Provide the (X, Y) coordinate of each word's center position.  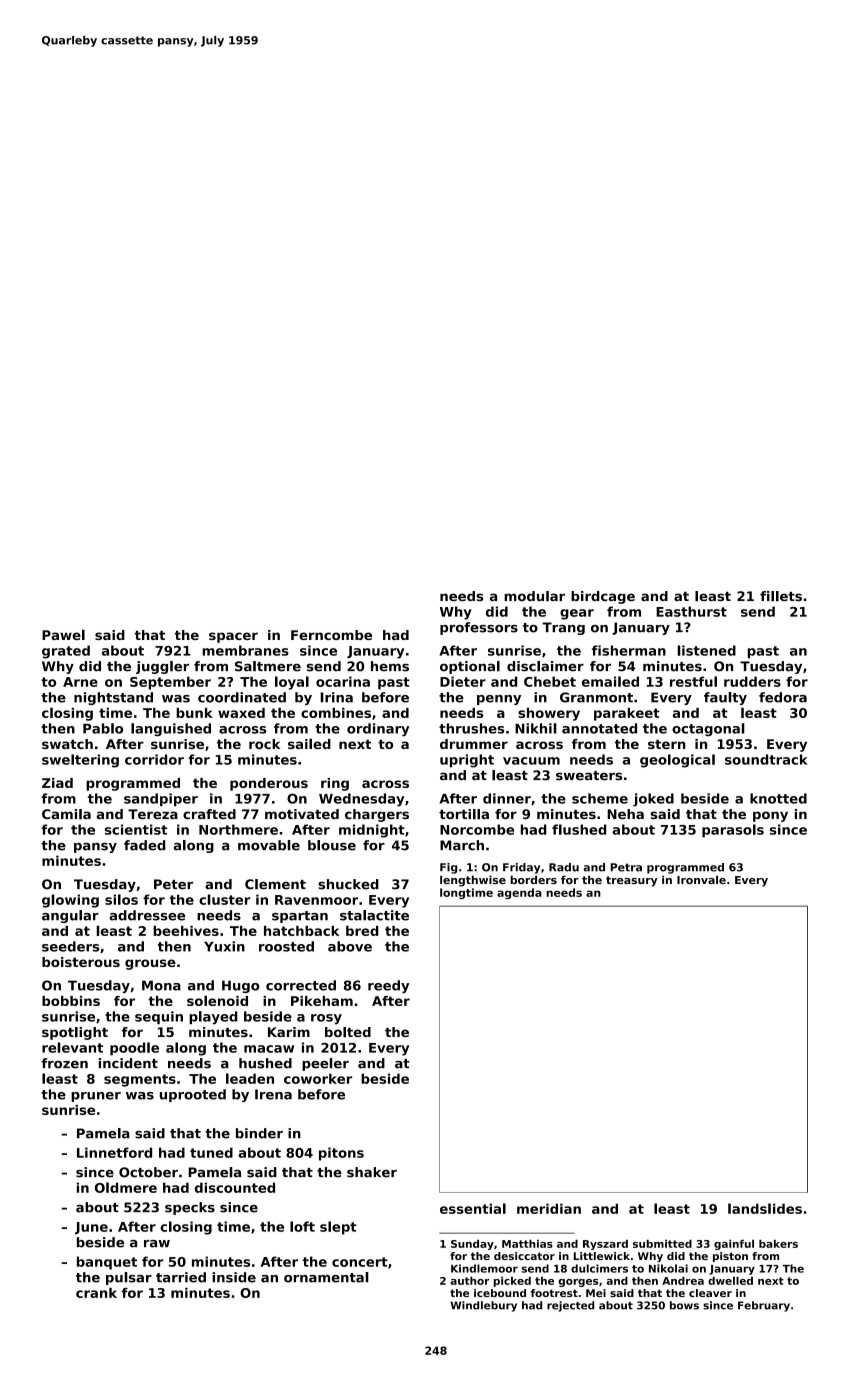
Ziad (57, 783)
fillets (781, 596)
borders (533, 879)
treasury (631, 881)
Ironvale (701, 879)
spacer (233, 637)
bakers (778, 1244)
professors (479, 628)
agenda (519, 893)
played (213, 1018)
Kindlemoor (484, 1268)
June (91, 1228)
